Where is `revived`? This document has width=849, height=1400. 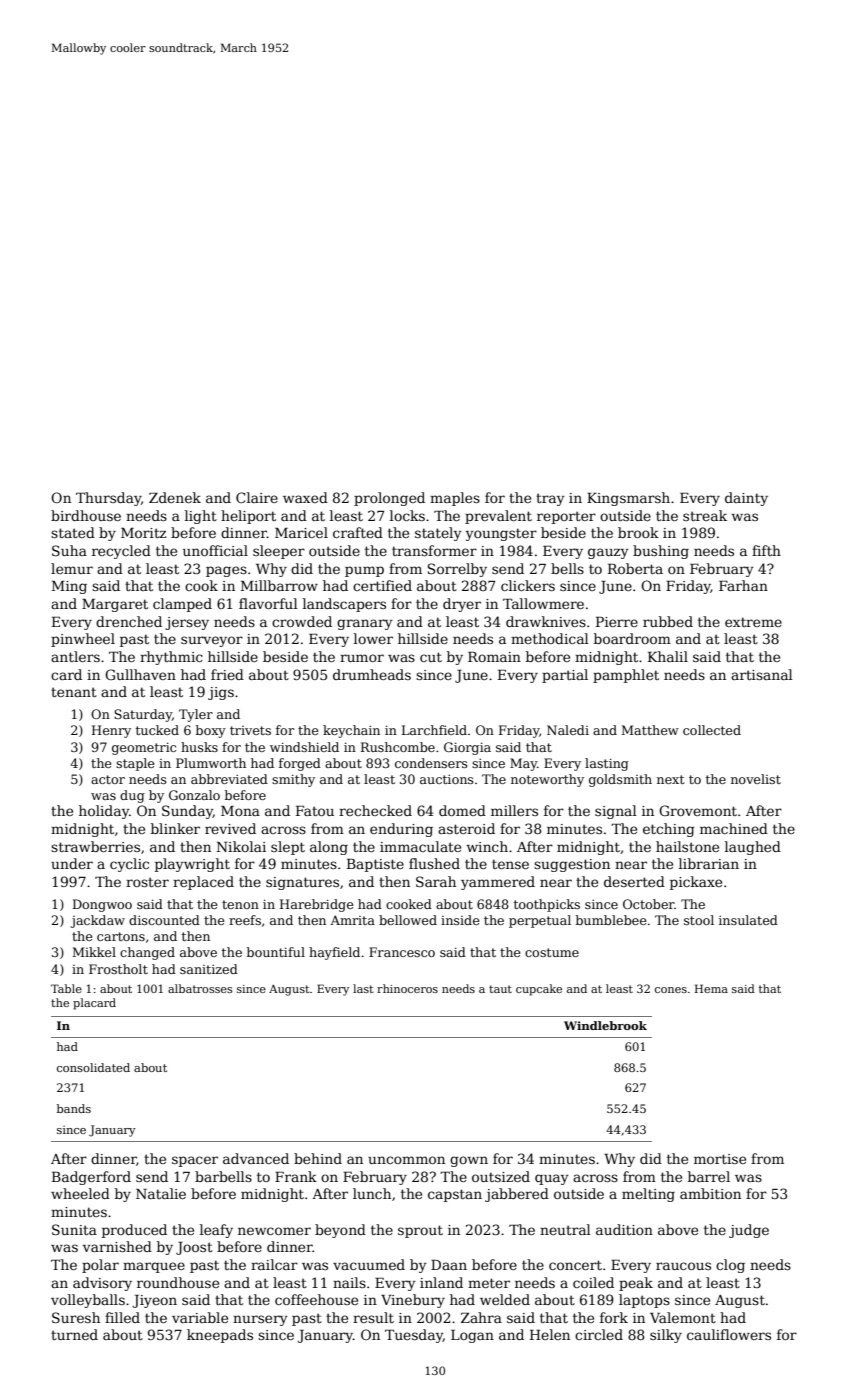 revived is located at coordinates (230, 828).
